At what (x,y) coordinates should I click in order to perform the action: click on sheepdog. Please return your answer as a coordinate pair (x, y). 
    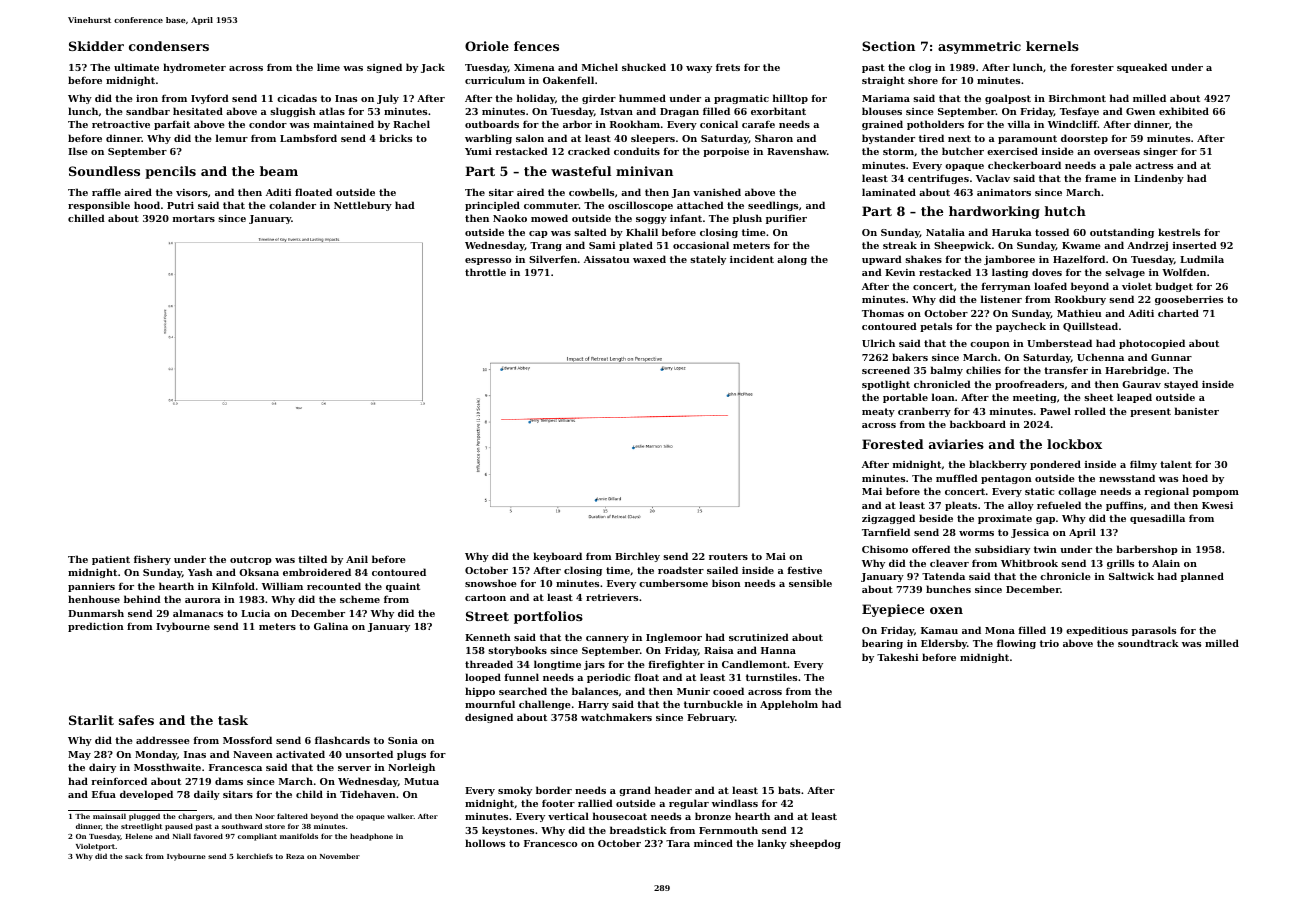
    Looking at the image, I should click on (815, 844).
